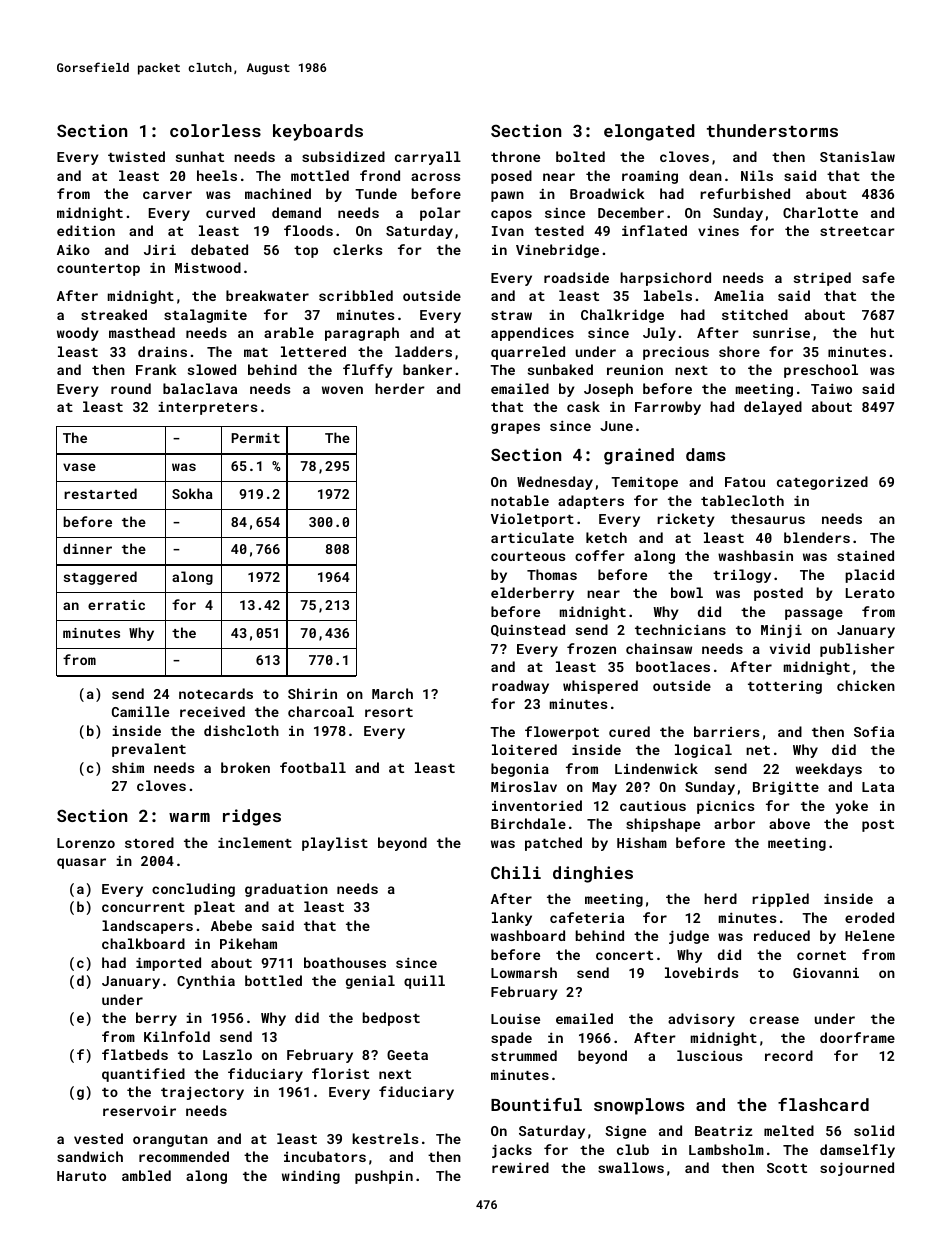 This page has width=952, height=1233. Describe the element at coordinates (423, 351) in the page. I see `ladders` at that location.
